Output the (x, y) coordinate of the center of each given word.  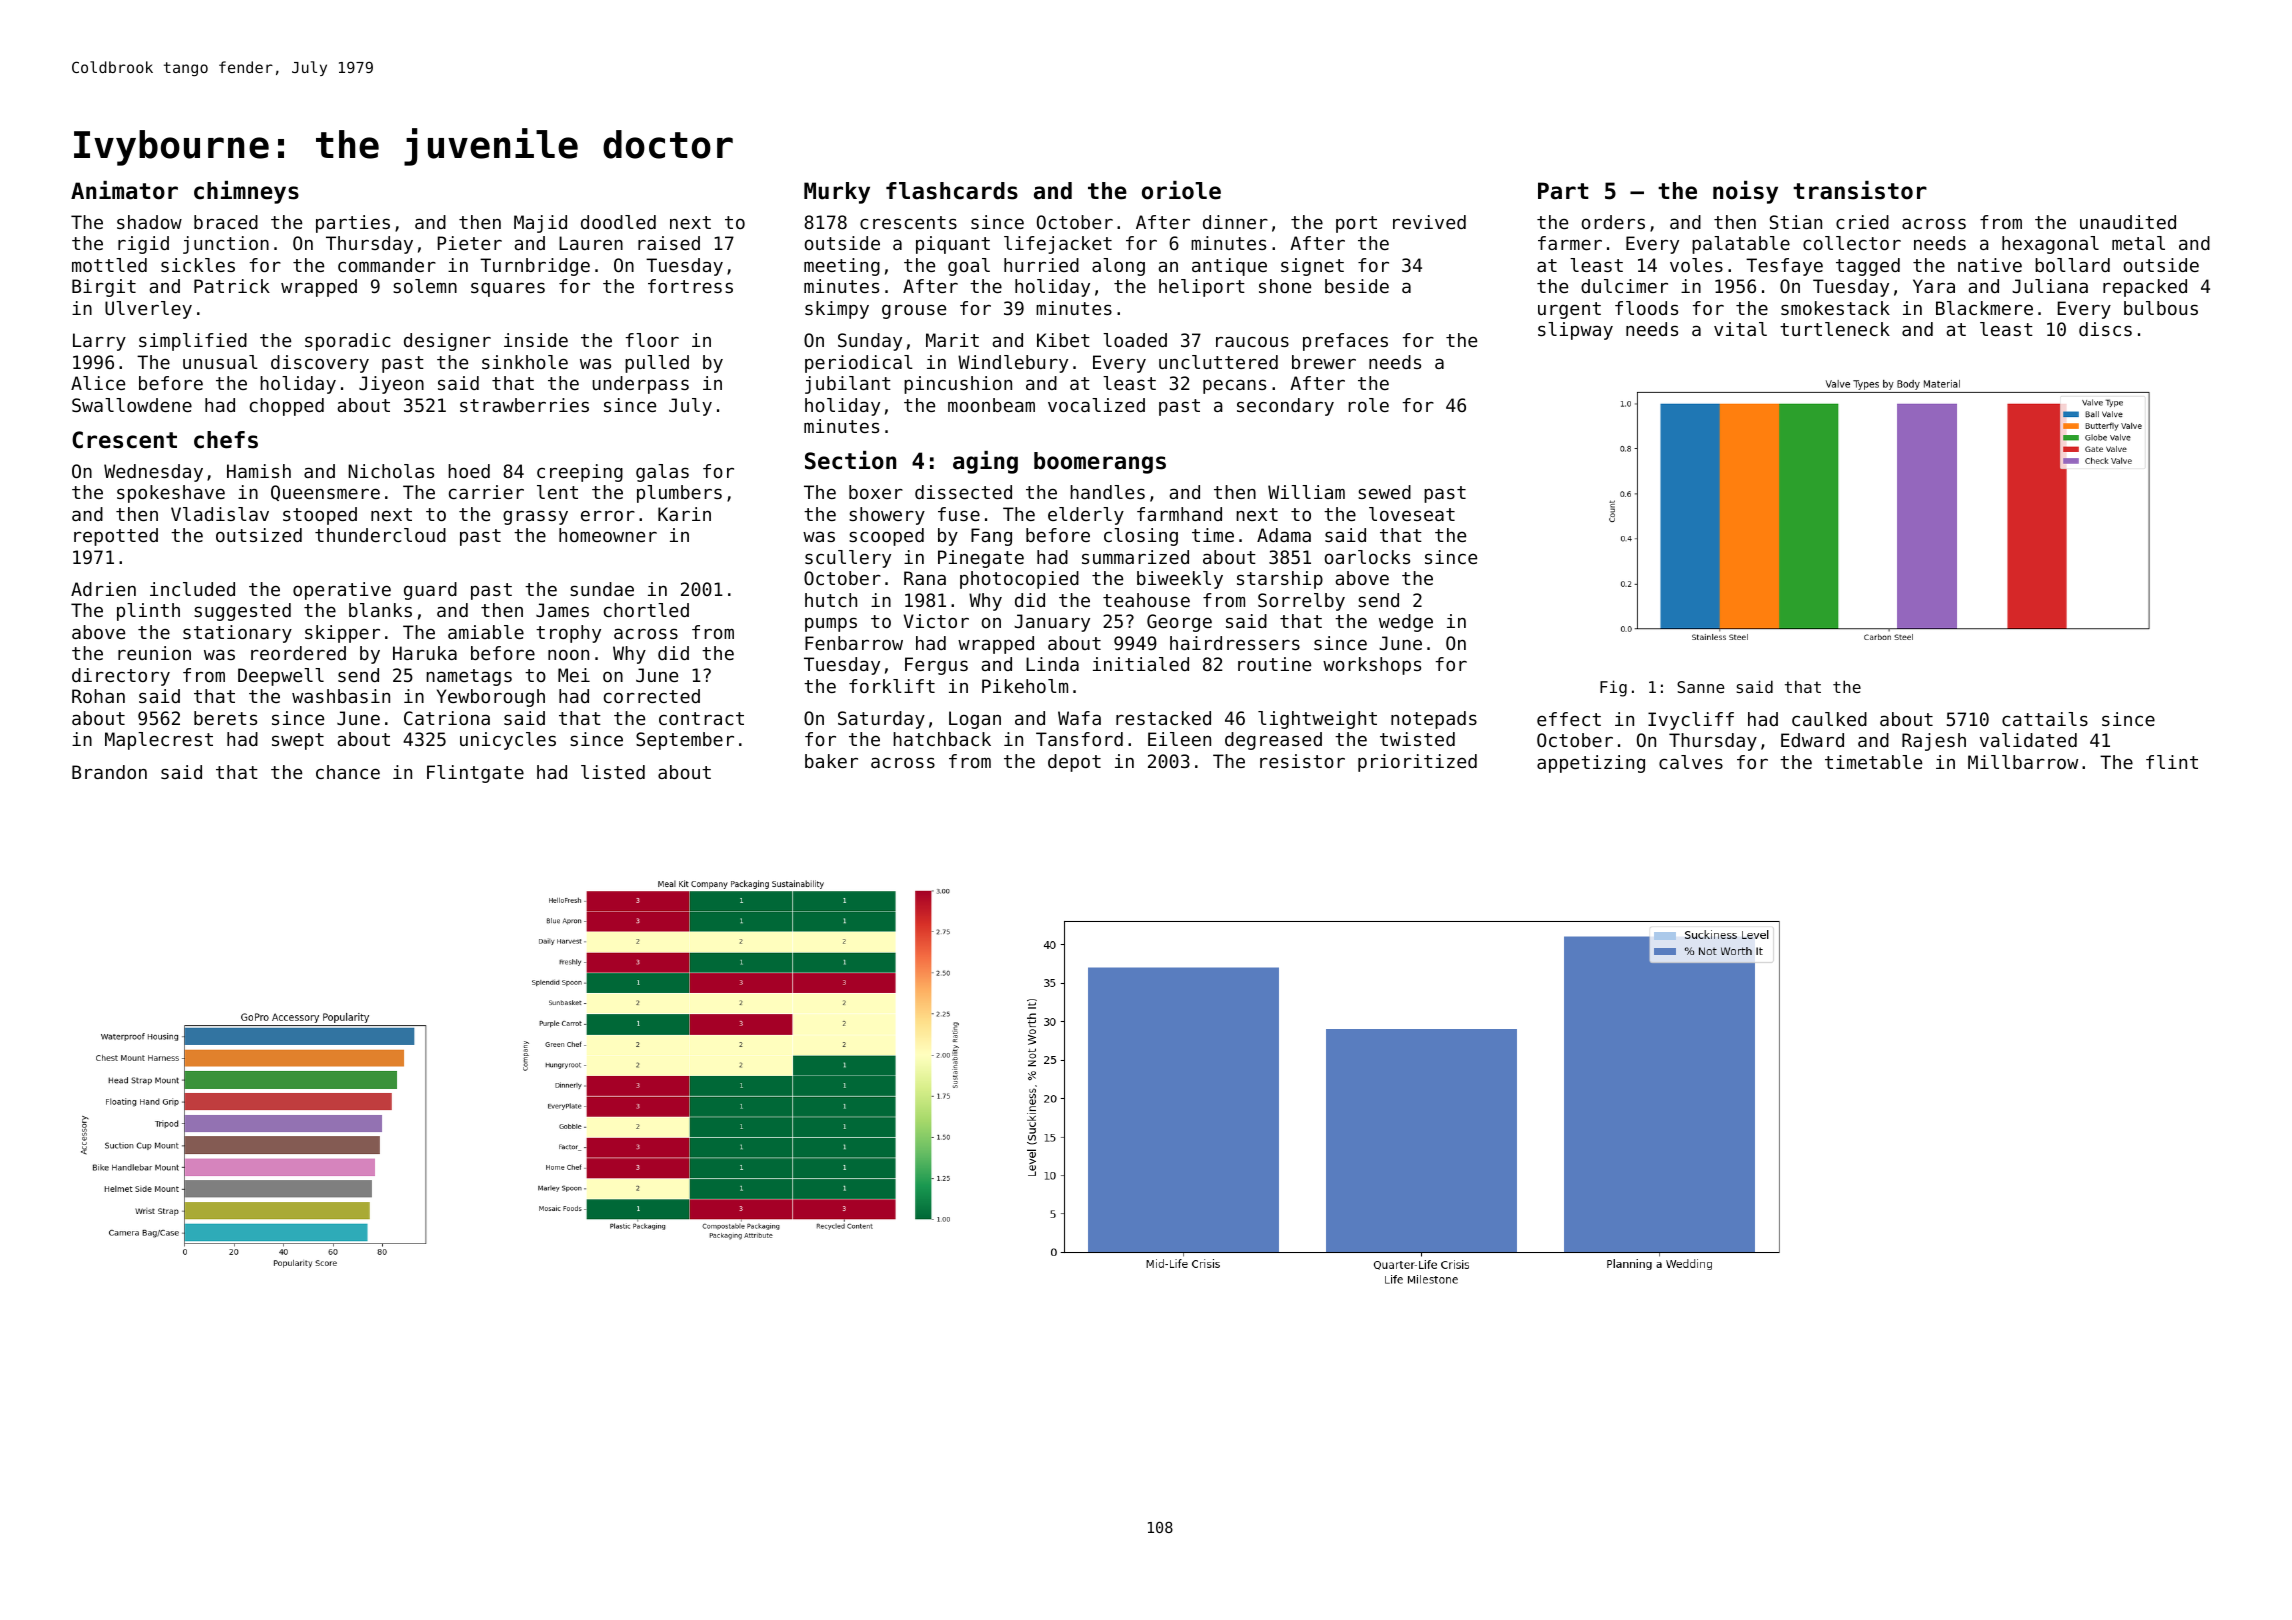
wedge (1406, 623)
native (1990, 265)
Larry (99, 342)
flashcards (952, 191)
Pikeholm (1025, 686)
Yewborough (491, 698)
